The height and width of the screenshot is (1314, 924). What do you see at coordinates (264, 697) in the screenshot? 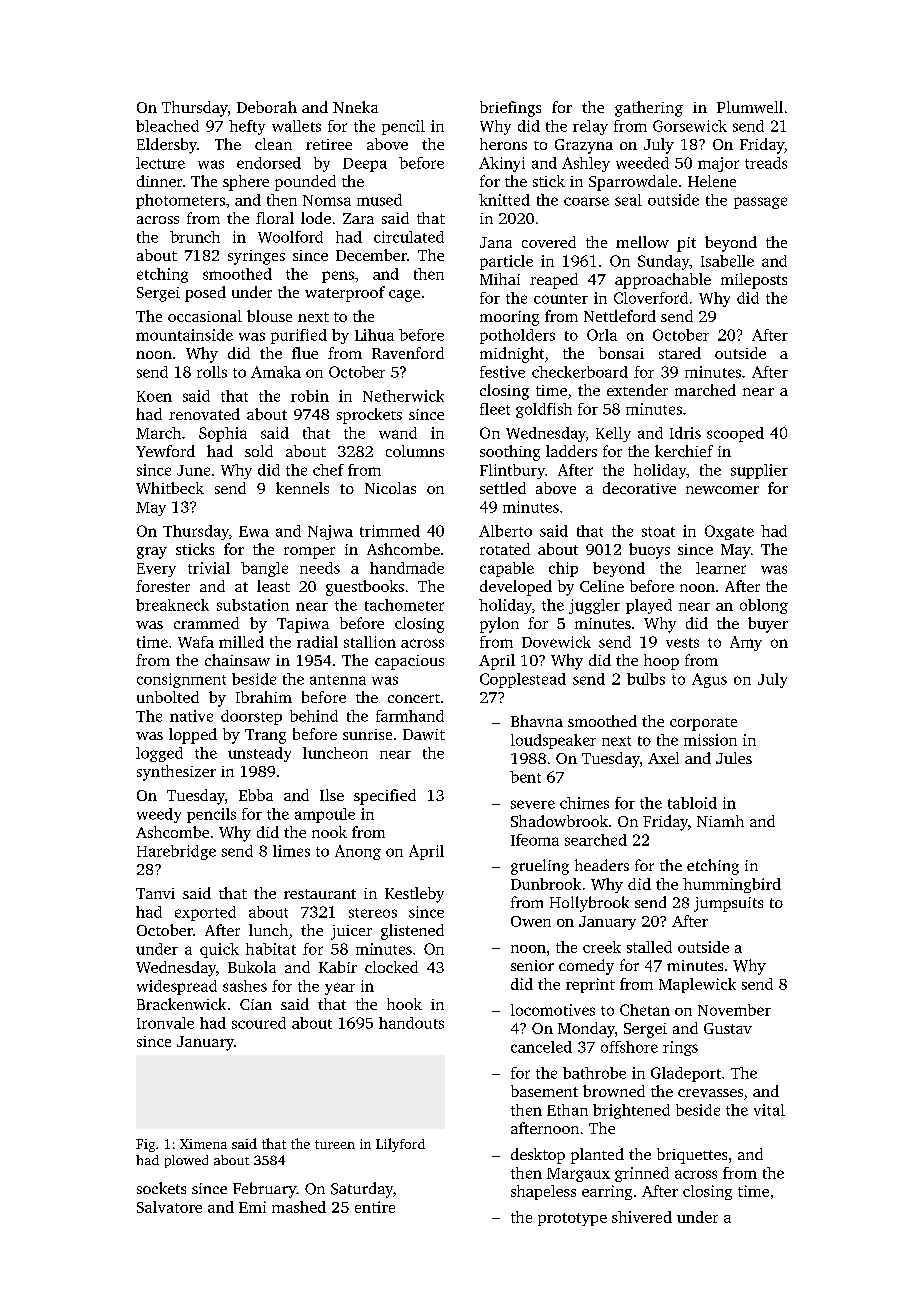
I see `Ibrahim` at bounding box center [264, 697].
